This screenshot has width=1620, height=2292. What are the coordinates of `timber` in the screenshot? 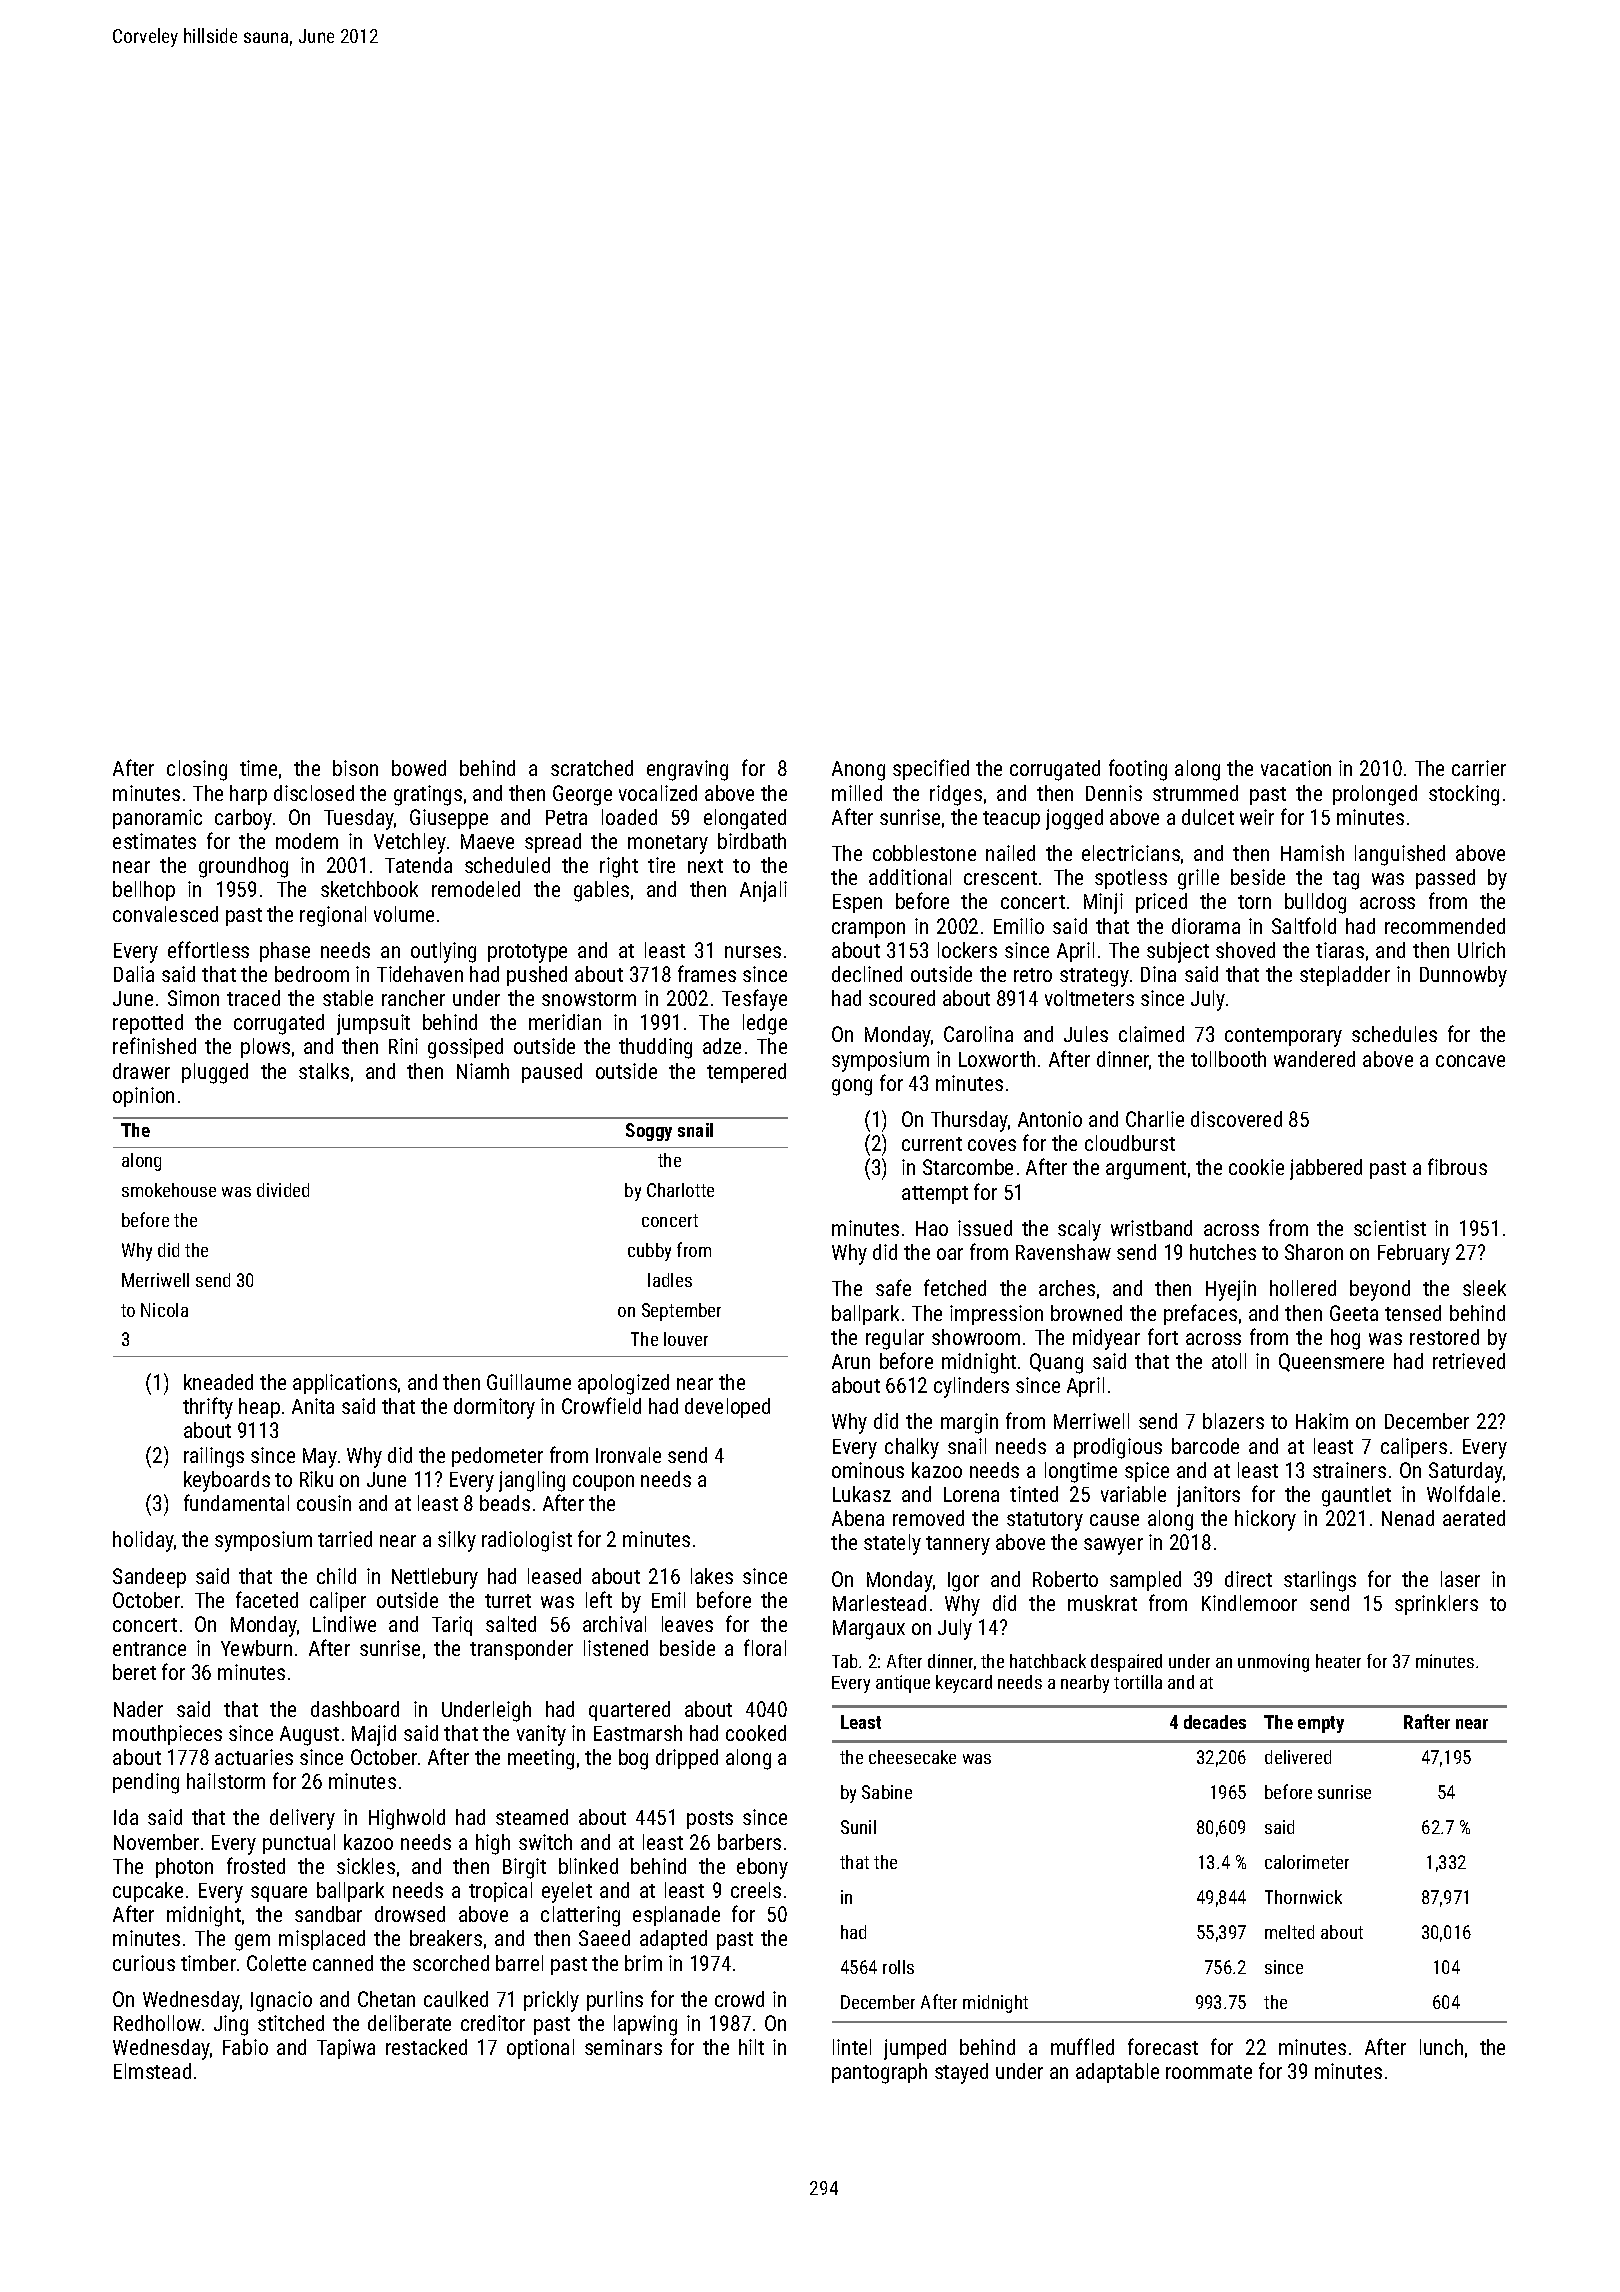 It's located at (208, 1963).
